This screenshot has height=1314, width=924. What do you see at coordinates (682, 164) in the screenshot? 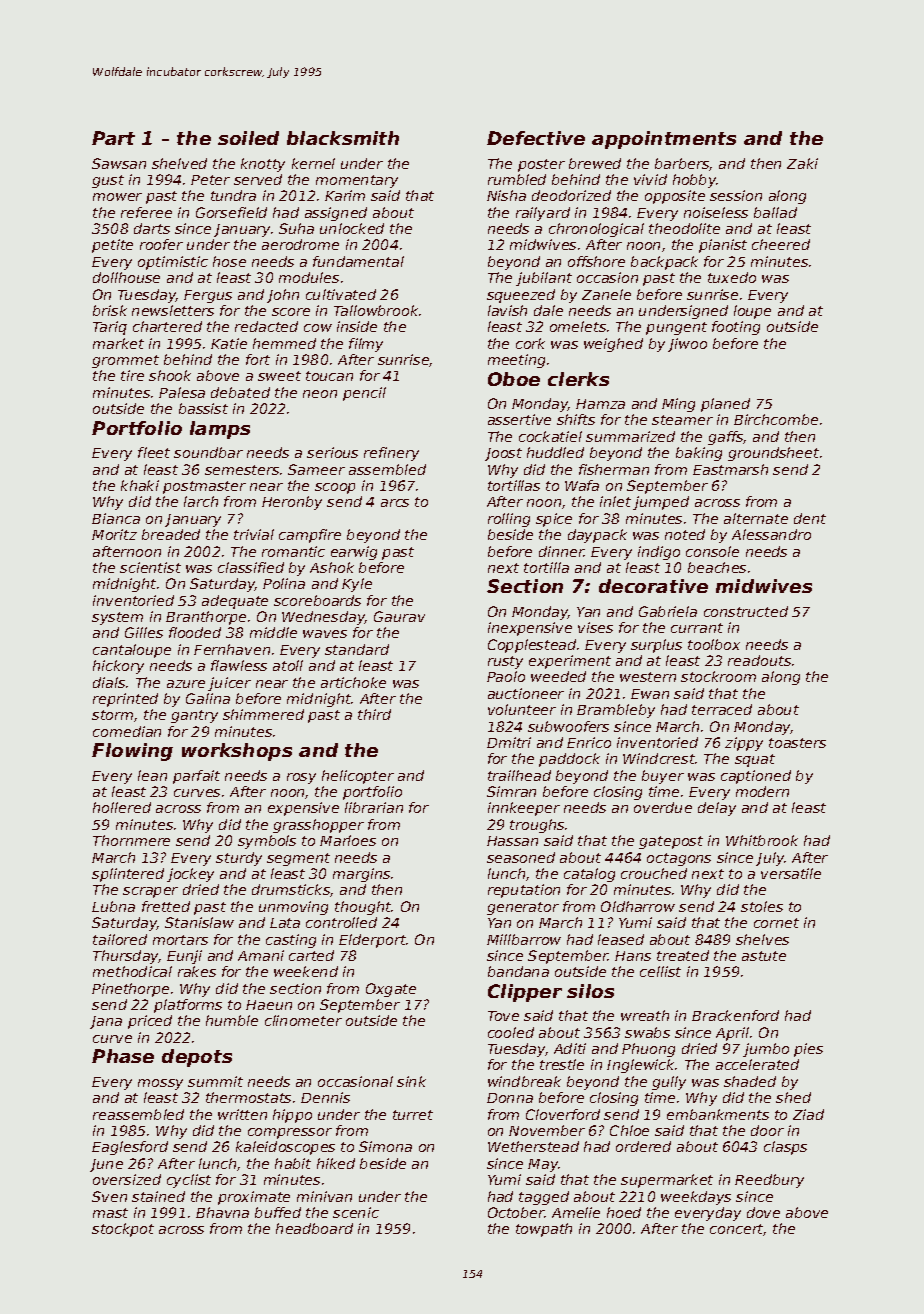
I see `barbers` at bounding box center [682, 164].
